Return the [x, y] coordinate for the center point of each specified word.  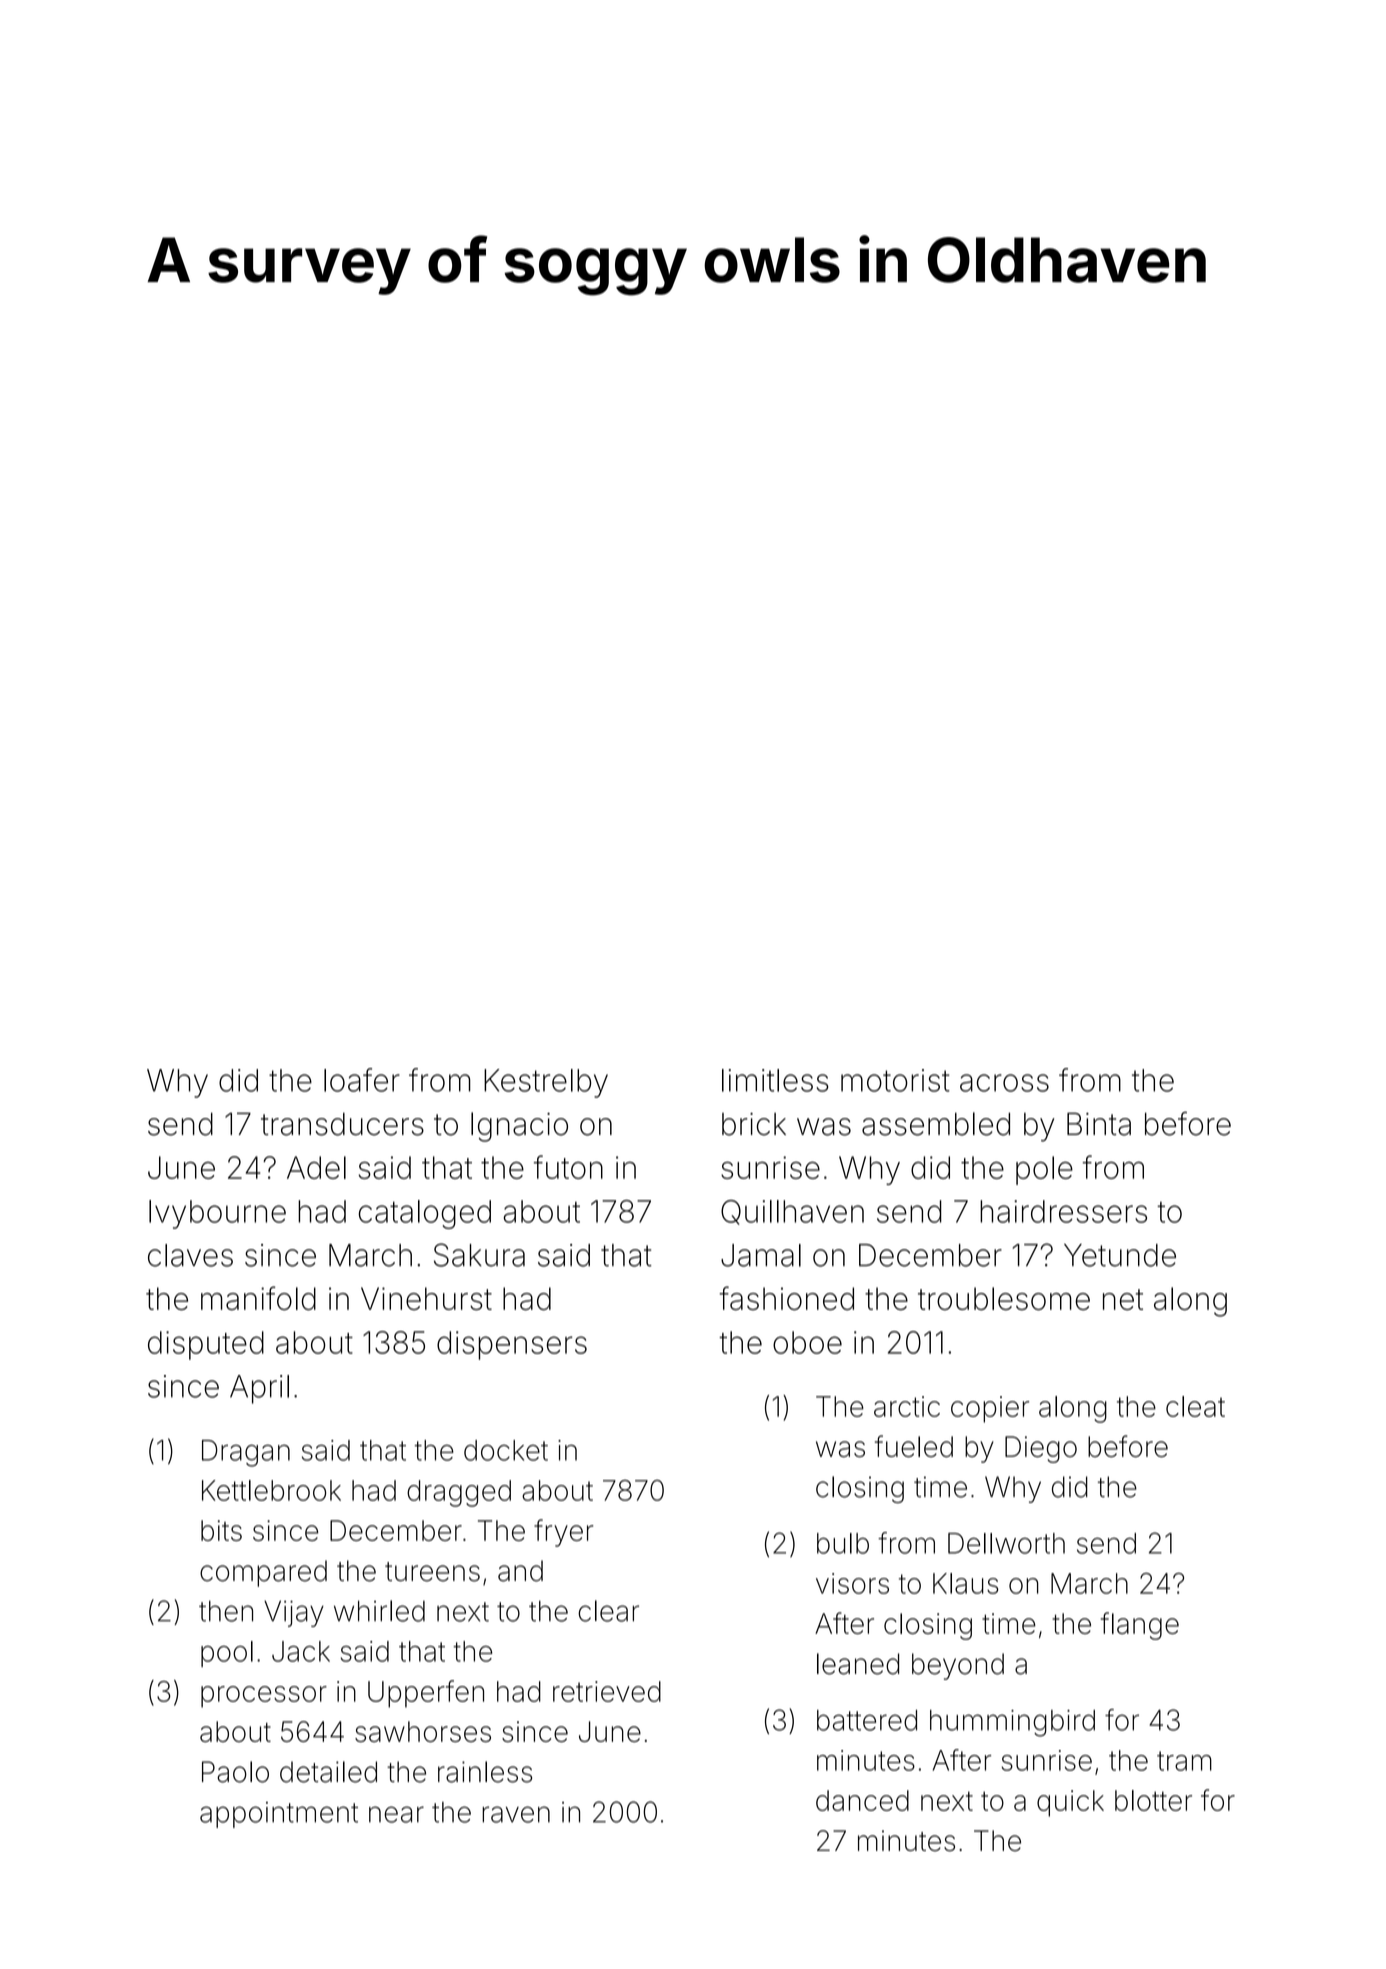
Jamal [761, 1255]
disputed [206, 1345]
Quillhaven [792, 1212]
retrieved [607, 1691]
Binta [1099, 1124]
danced [862, 1800]
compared [263, 1573]
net [1123, 1299]
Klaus [966, 1583]
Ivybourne [217, 1214]
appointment [279, 1815]
